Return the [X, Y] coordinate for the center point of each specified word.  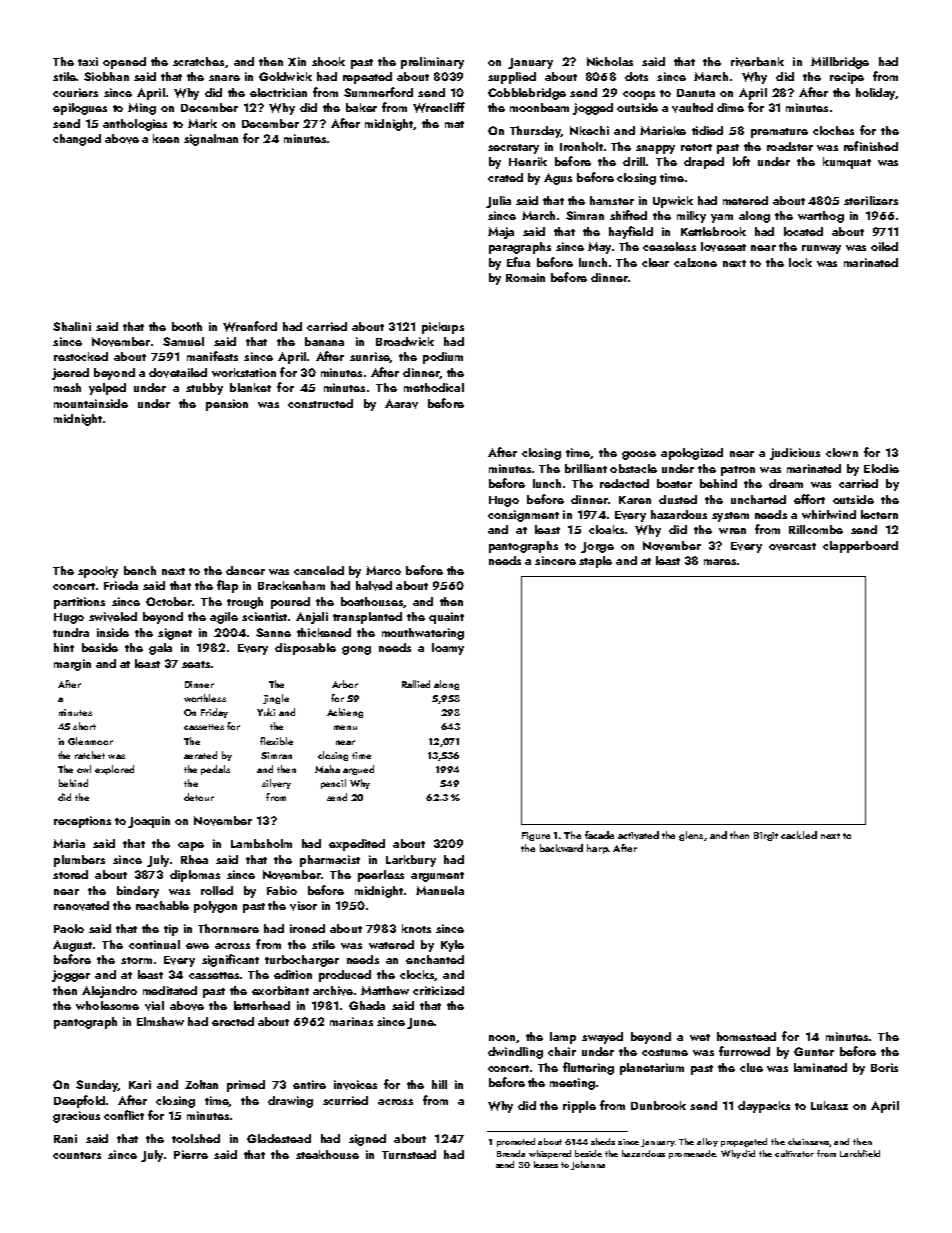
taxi [88, 61]
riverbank [757, 62]
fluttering [588, 1068]
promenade [692, 1154]
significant [230, 960]
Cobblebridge [527, 94]
